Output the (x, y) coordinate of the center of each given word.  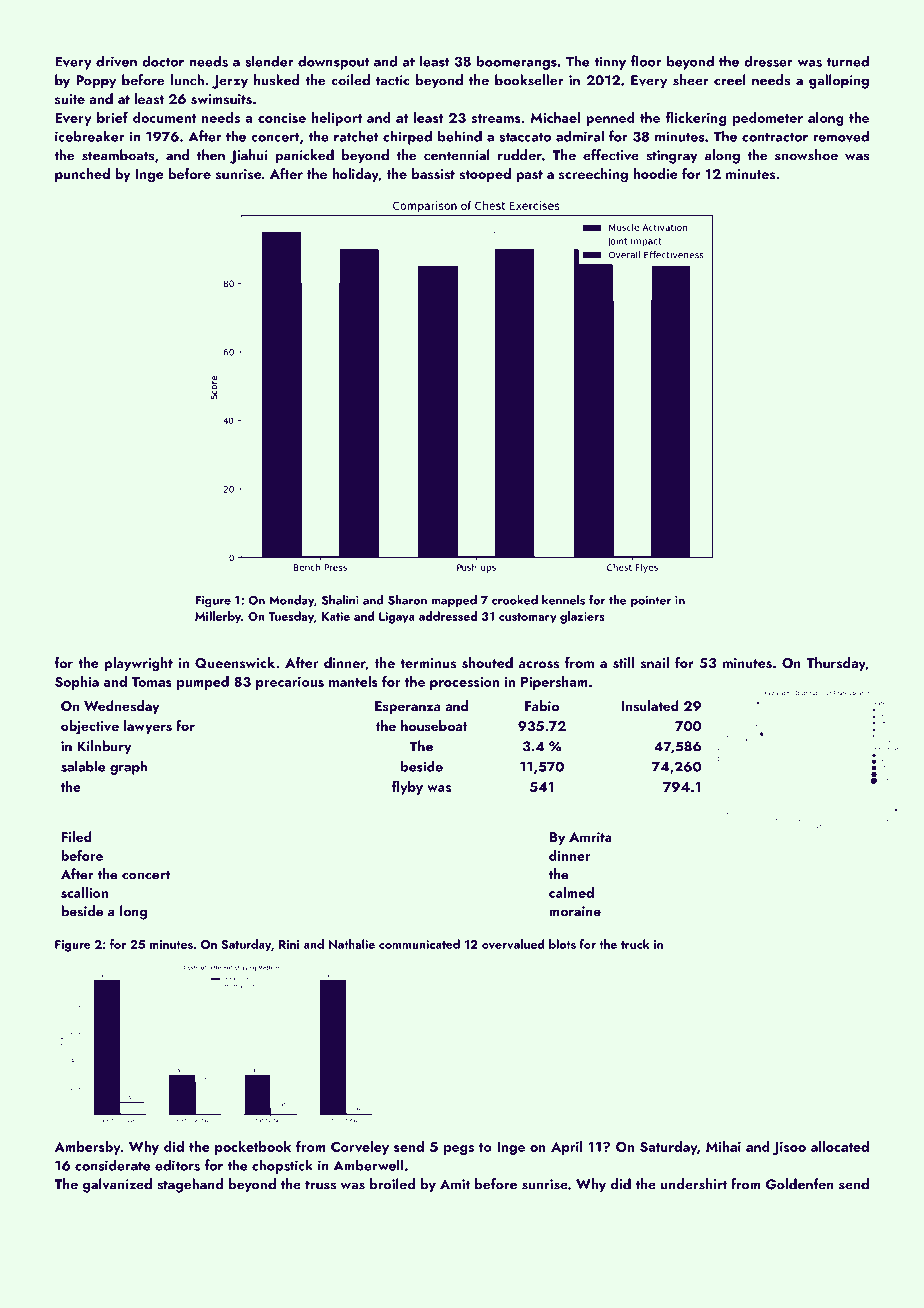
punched (82, 175)
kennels (563, 600)
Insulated (650, 706)
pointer (651, 601)
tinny (610, 63)
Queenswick (235, 663)
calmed (571, 892)
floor (646, 61)
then (211, 155)
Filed (77, 836)
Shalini (340, 600)
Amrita (590, 837)
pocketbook (253, 1148)
